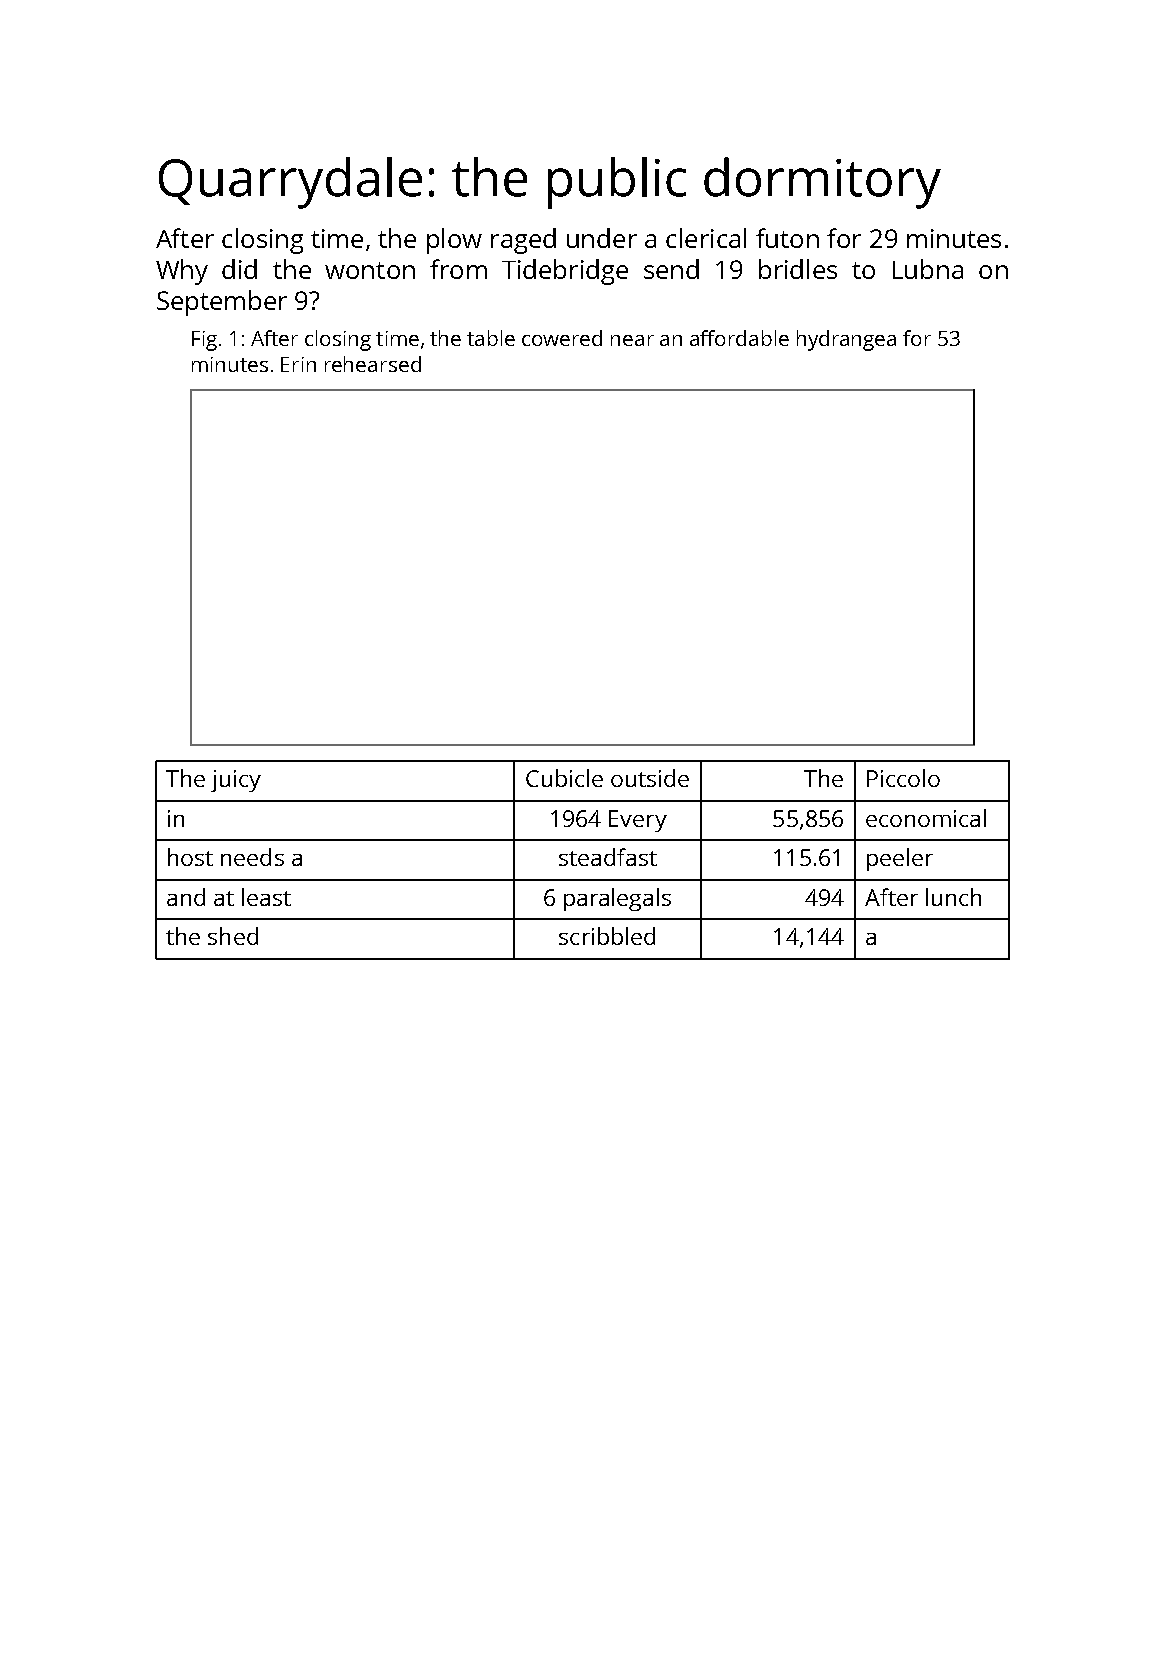  Describe the element at coordinates (608, 857) in the document. I see `steadfast` at that location.
